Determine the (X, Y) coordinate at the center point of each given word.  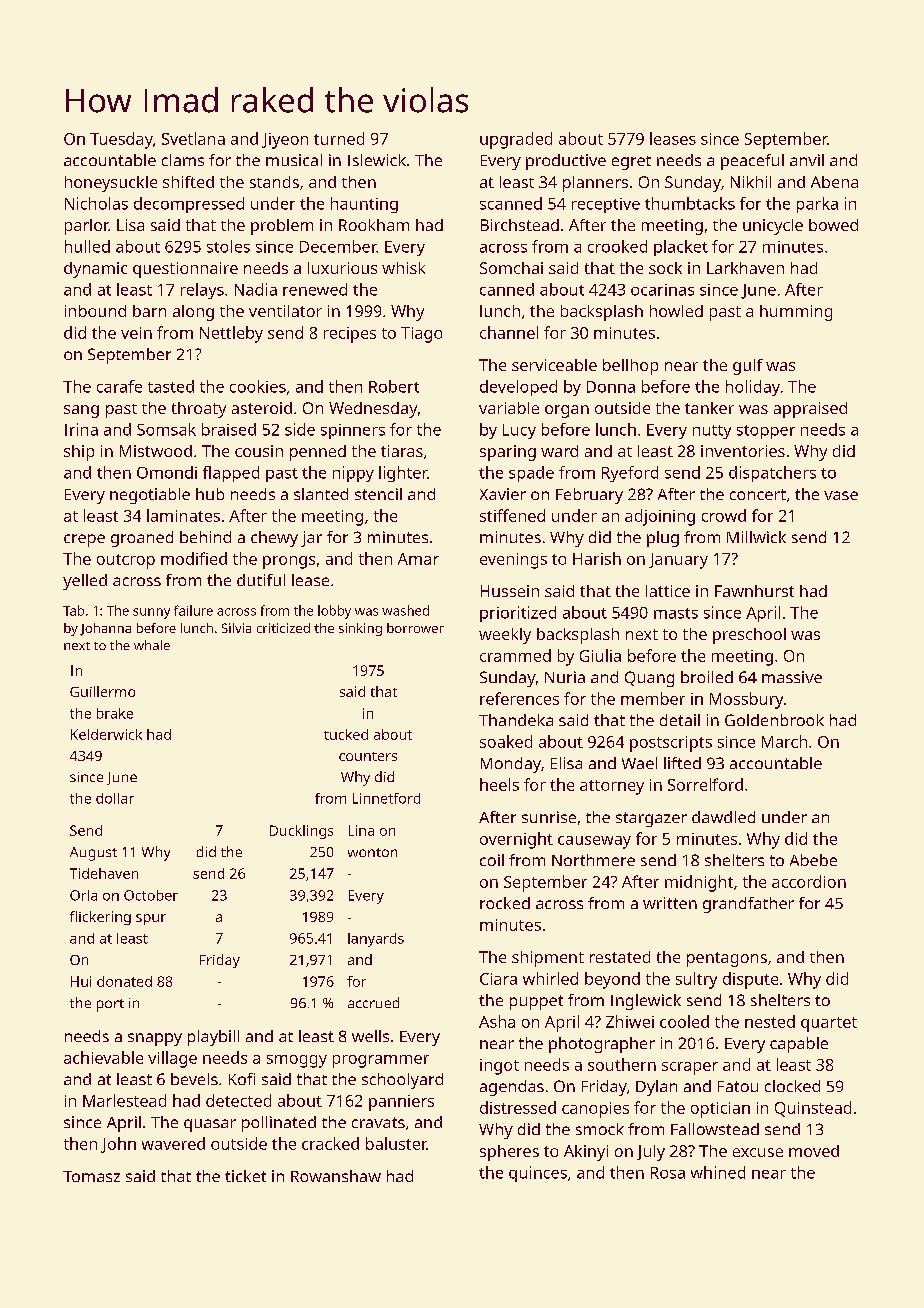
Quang (649, 679)
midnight (699, 883)
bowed (833, 225)
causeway (594, 842)
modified (194, 558)
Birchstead (520, 225)
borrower (415, 628)
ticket (245, 1176)
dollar (115, 798)
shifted (188, 182)
